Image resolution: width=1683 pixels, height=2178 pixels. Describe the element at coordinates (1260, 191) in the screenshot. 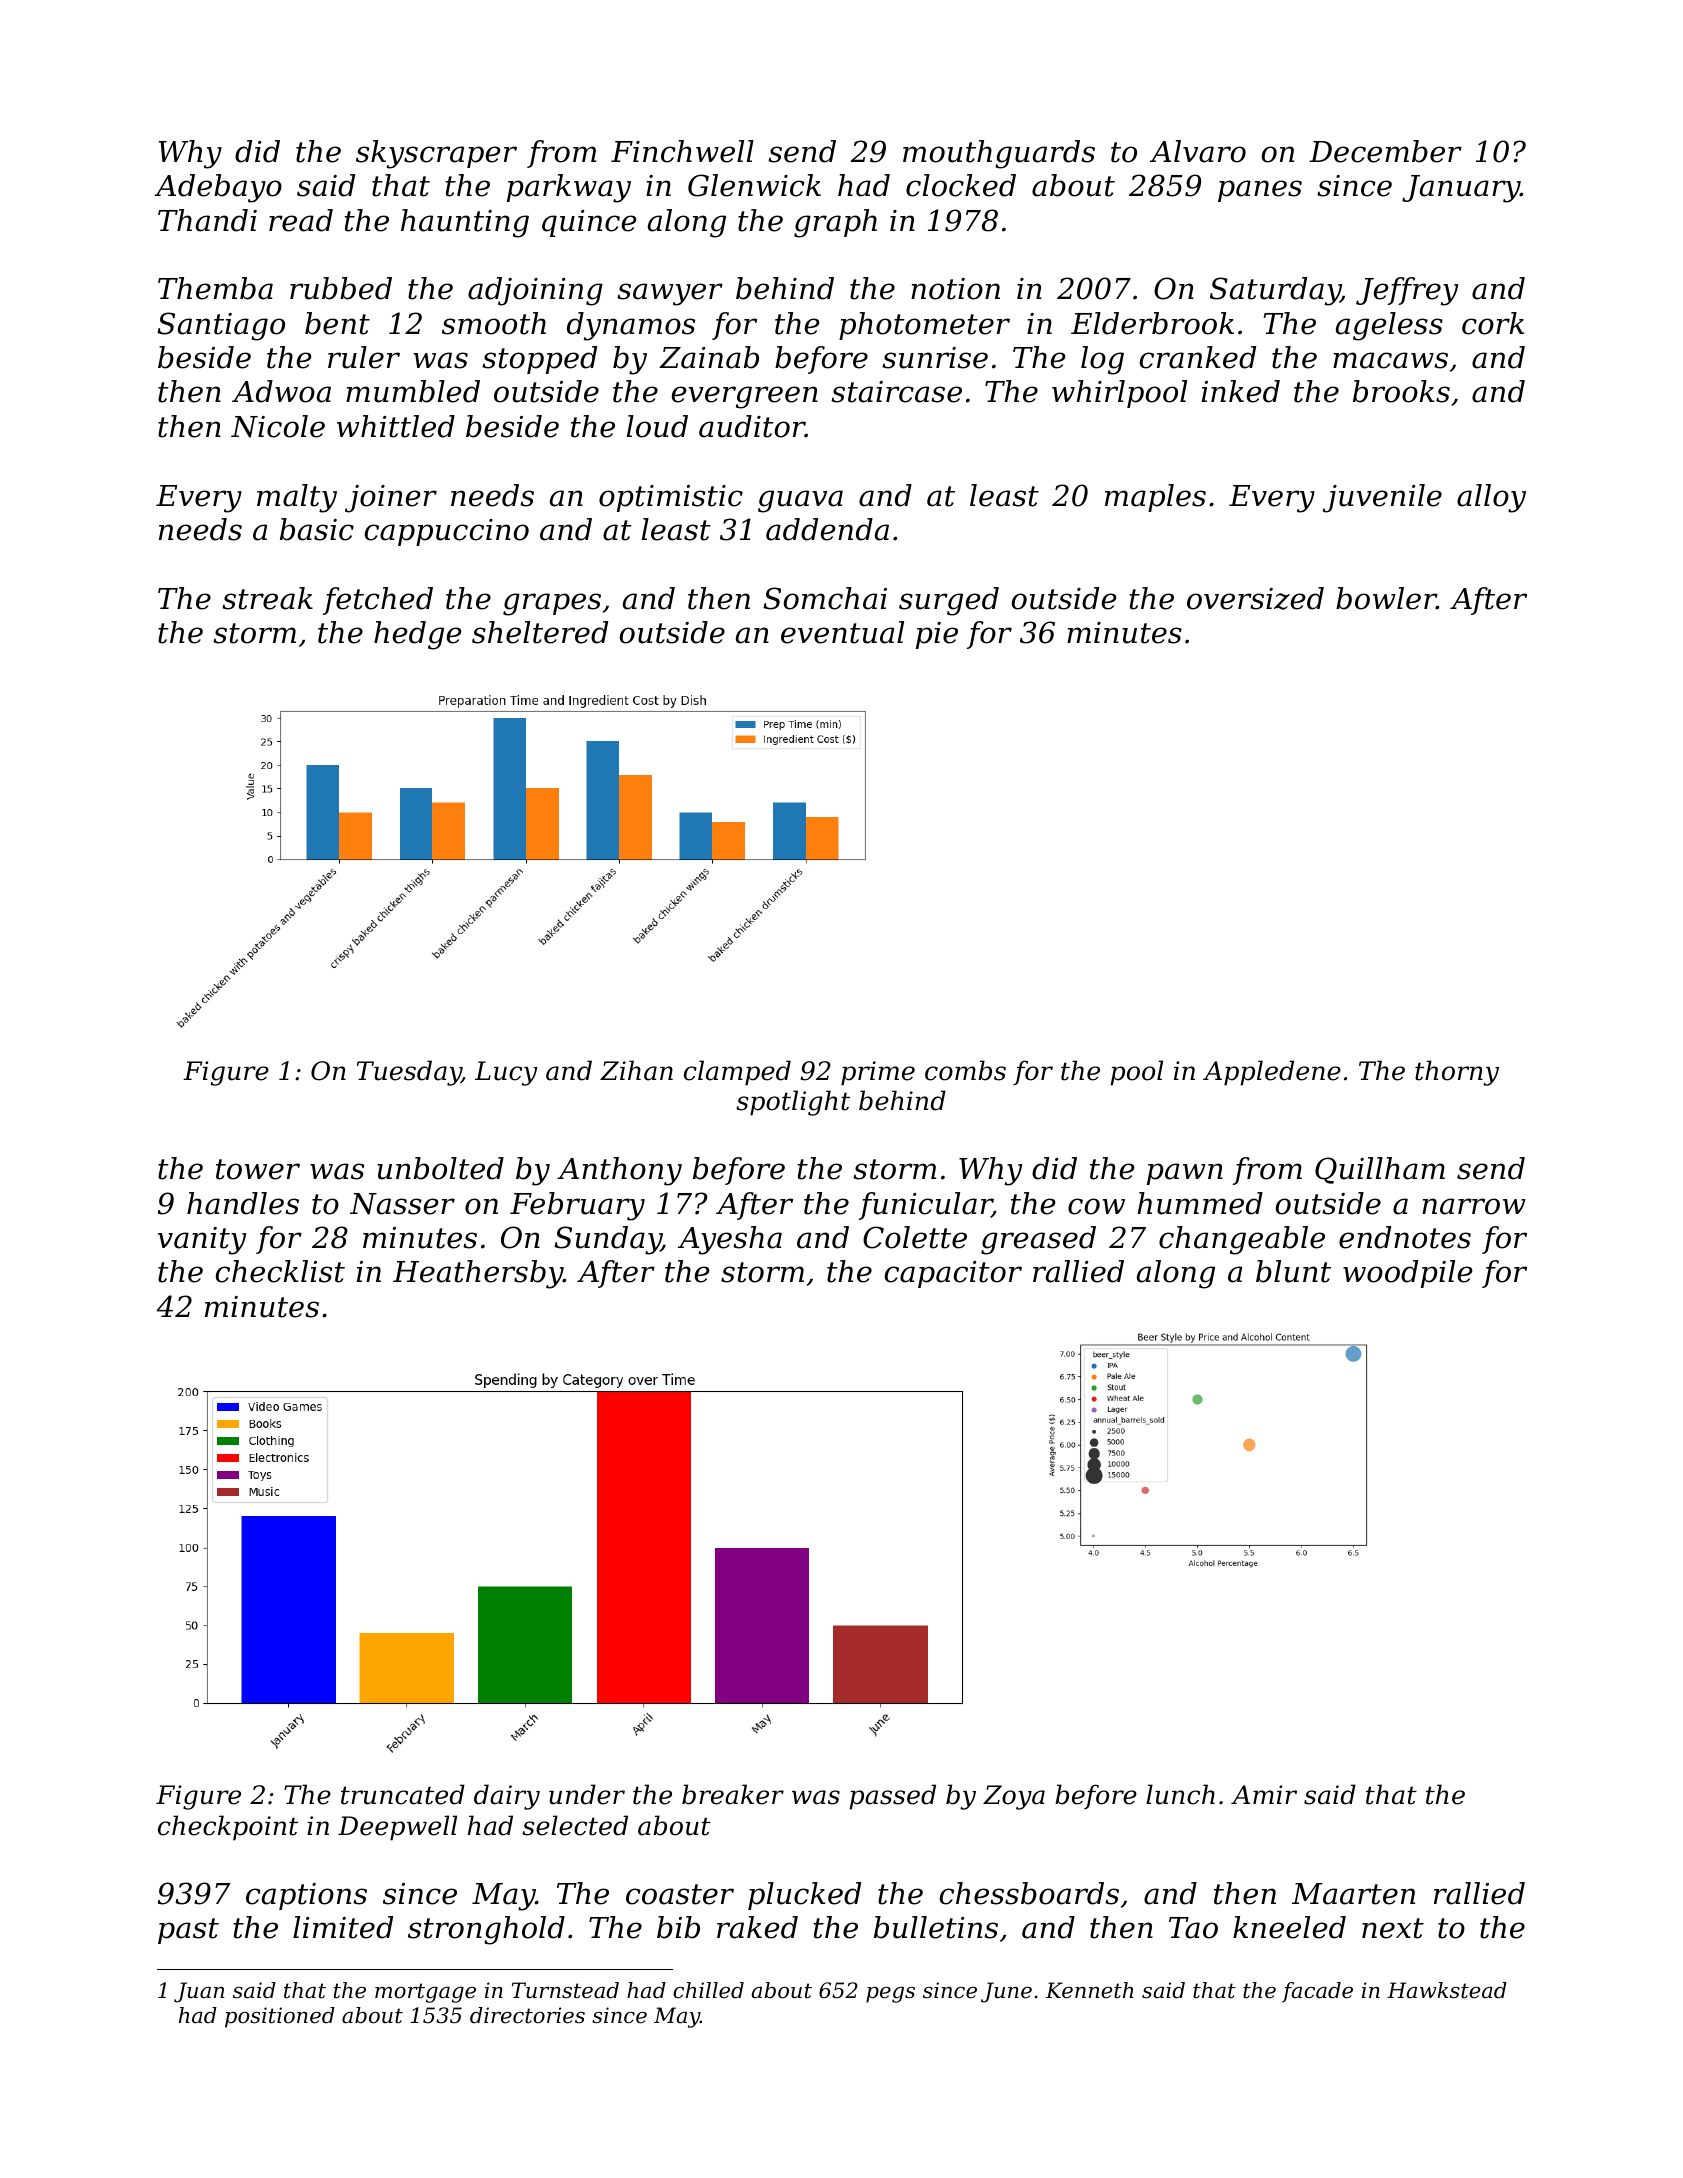

I see `panes` at that location.
